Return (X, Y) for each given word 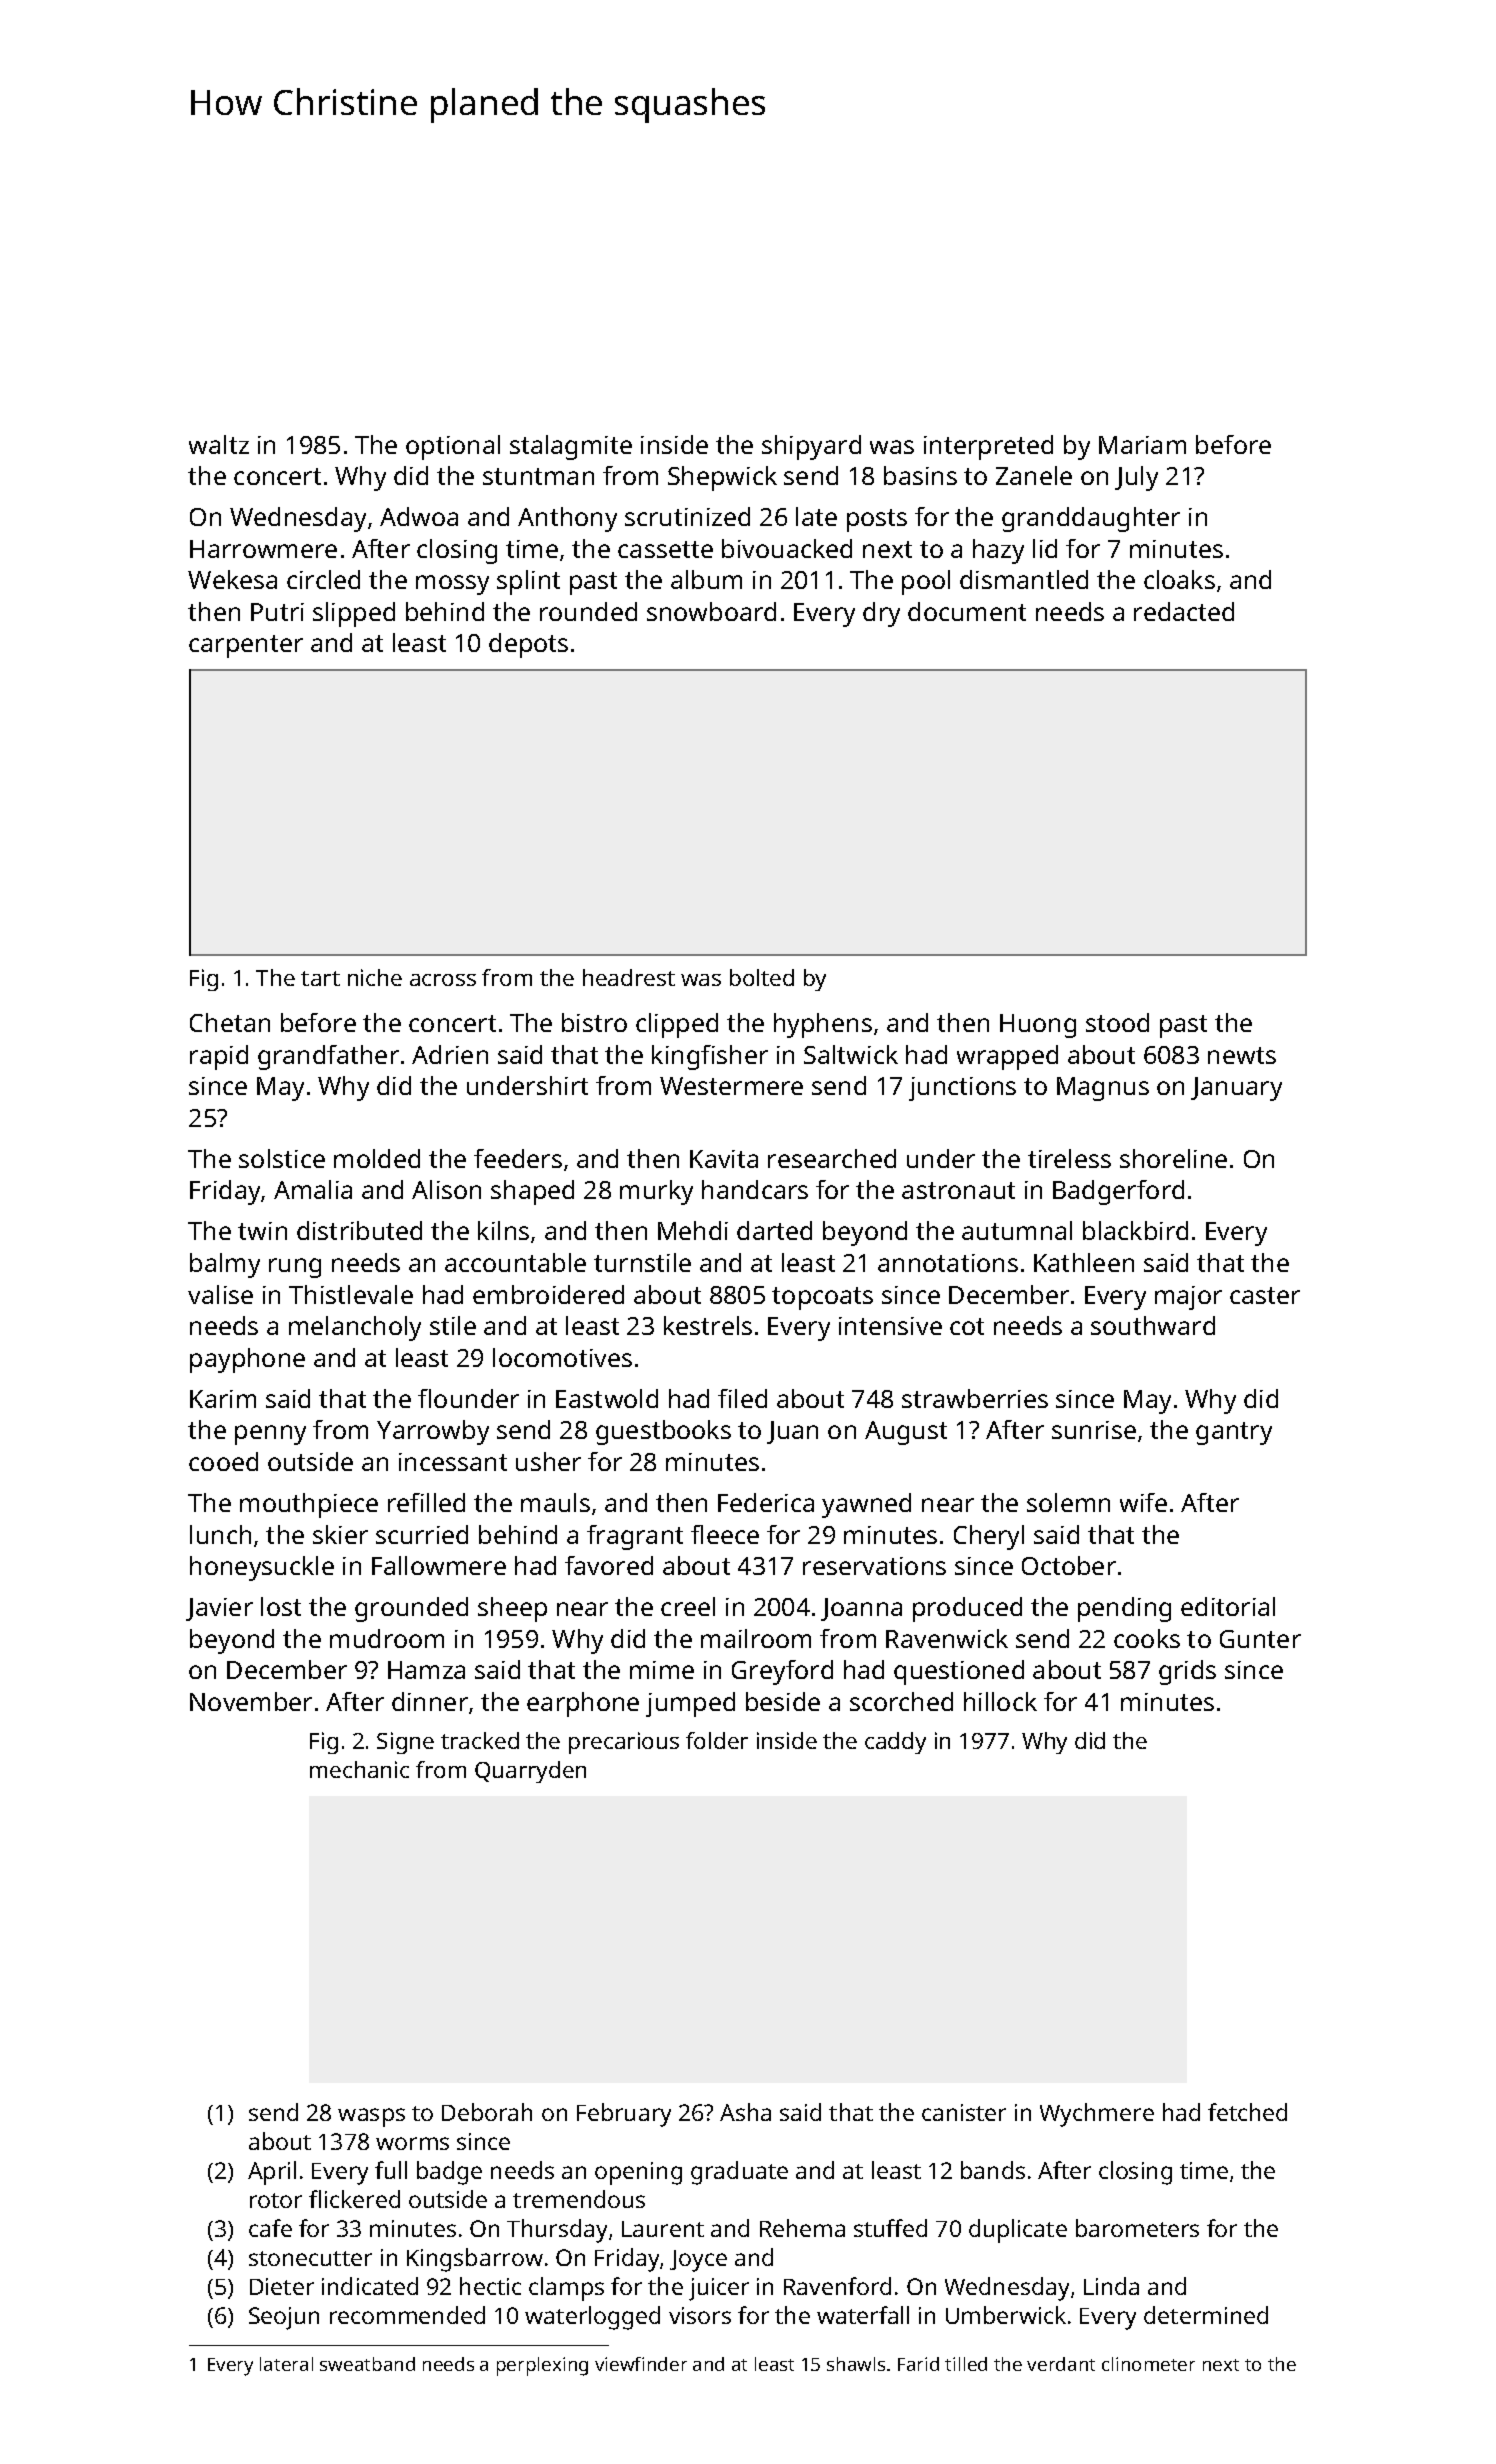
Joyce (698, 2261)
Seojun (284, 2318)
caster (1265, 1295)
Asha (745, 2112)
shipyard (811, 447)
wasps (371, 2117)
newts (1242, 1055)
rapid (219, 1057)
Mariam (1142, 445)
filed (742, 1398)
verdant (1061, 2364)
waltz (219, 444)
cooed (223, 1461)
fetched (1247, 2112)
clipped (677, 1025)
